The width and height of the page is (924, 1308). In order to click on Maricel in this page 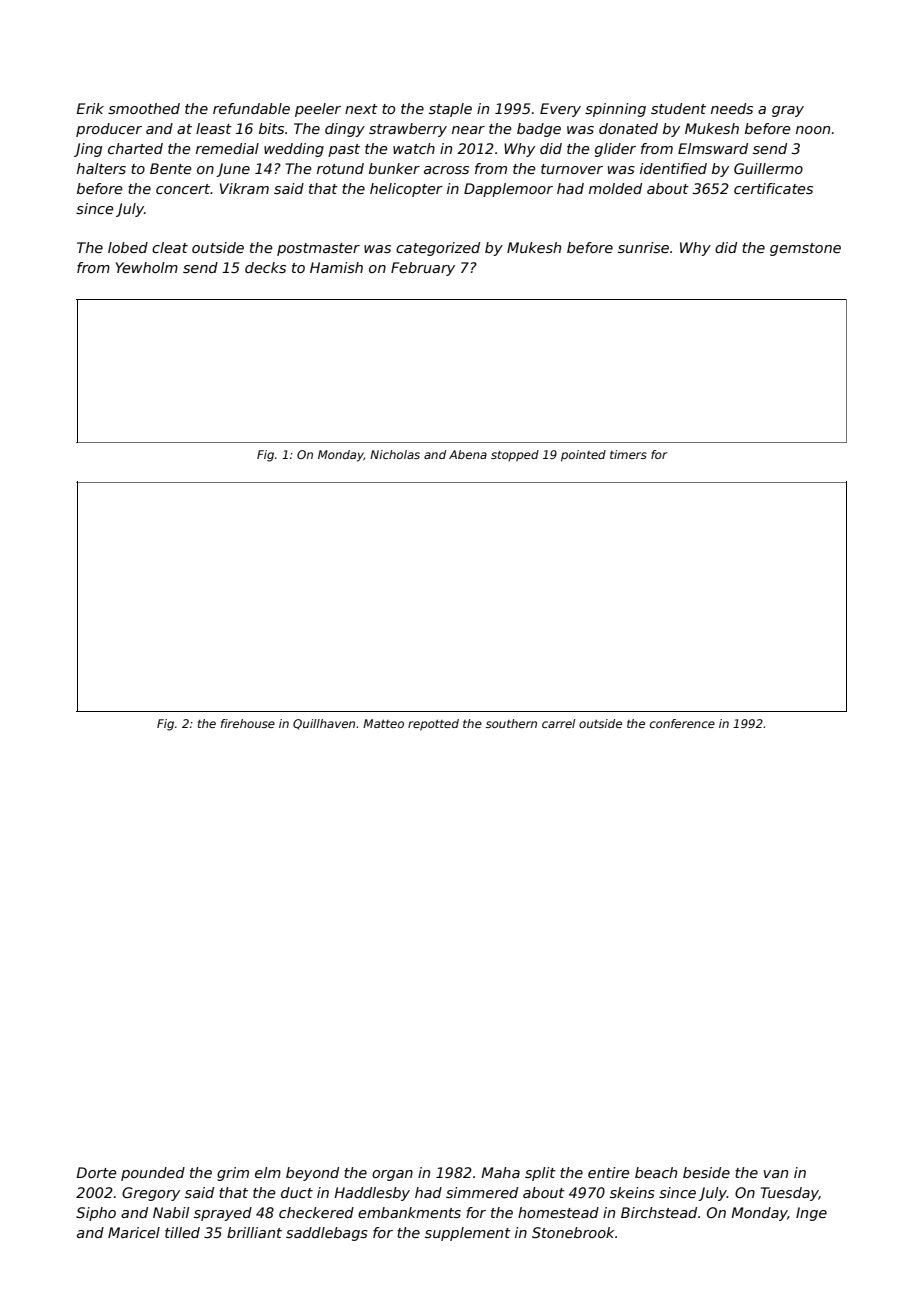, I will do `click(134, 1232)`.
